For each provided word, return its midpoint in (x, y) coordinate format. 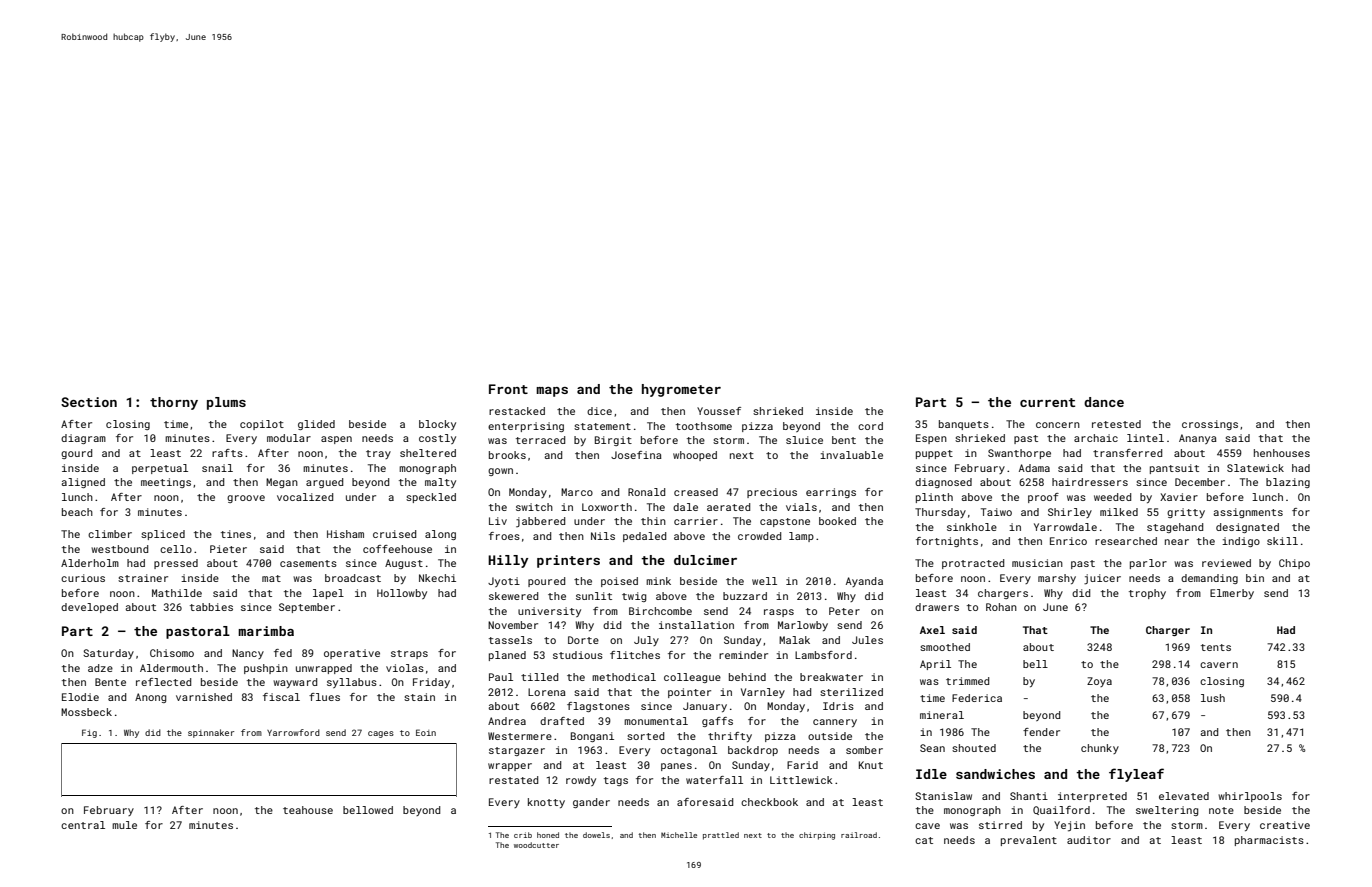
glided (316, 425)
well (764, 581)
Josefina (636, 455)
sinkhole (972, 527)
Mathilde (177, 593)
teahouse (308, 810)
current (1047, 402)
